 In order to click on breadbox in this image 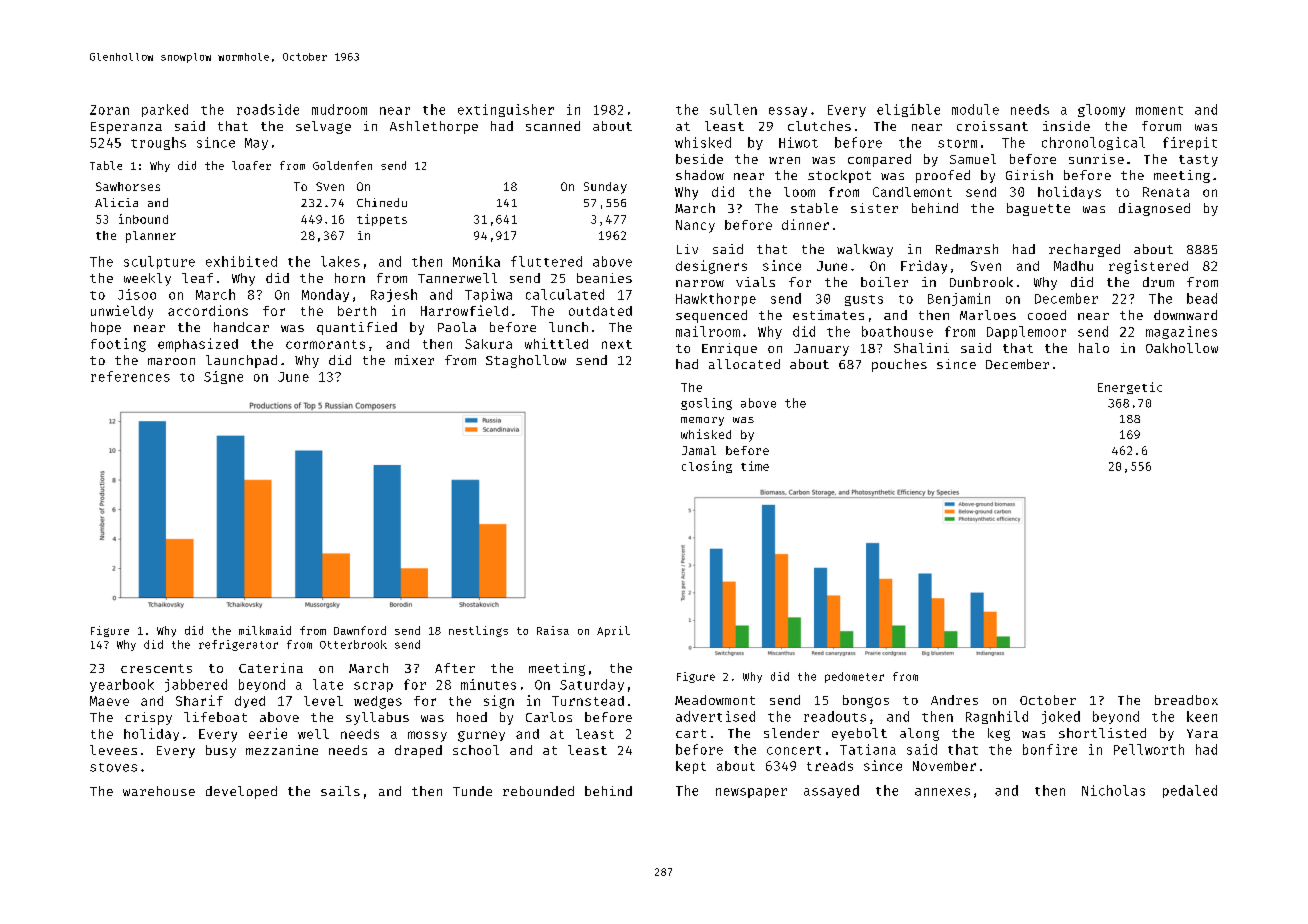, I will do `click(1186, 700)`.
